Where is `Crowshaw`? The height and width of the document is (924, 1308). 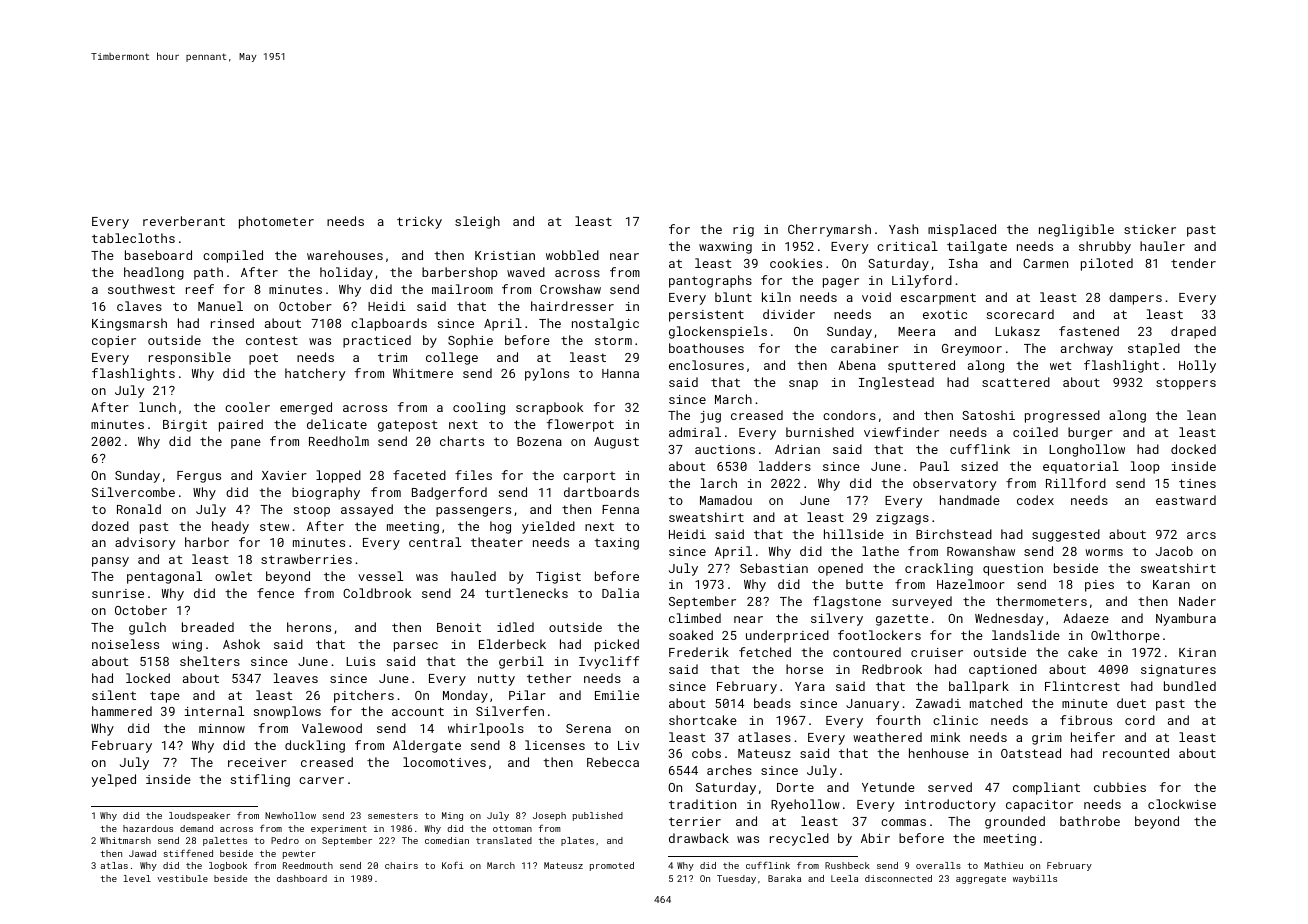 Crowshaw is located at coordinates (570, 289).
